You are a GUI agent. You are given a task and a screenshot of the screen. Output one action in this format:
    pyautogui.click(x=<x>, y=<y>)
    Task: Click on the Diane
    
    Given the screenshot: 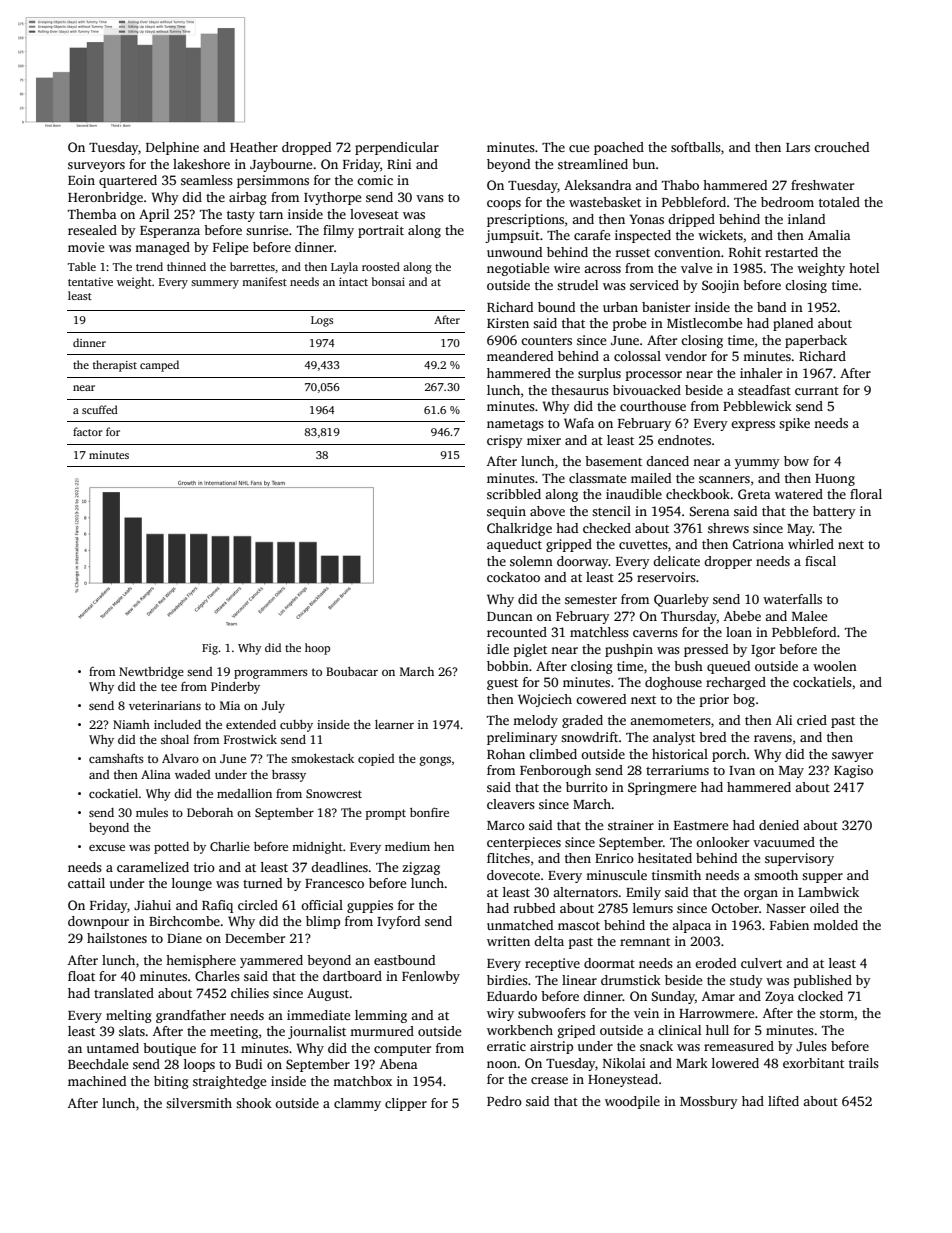 What is the action you would take?
    pyautogui.click(x=184, y=938)
